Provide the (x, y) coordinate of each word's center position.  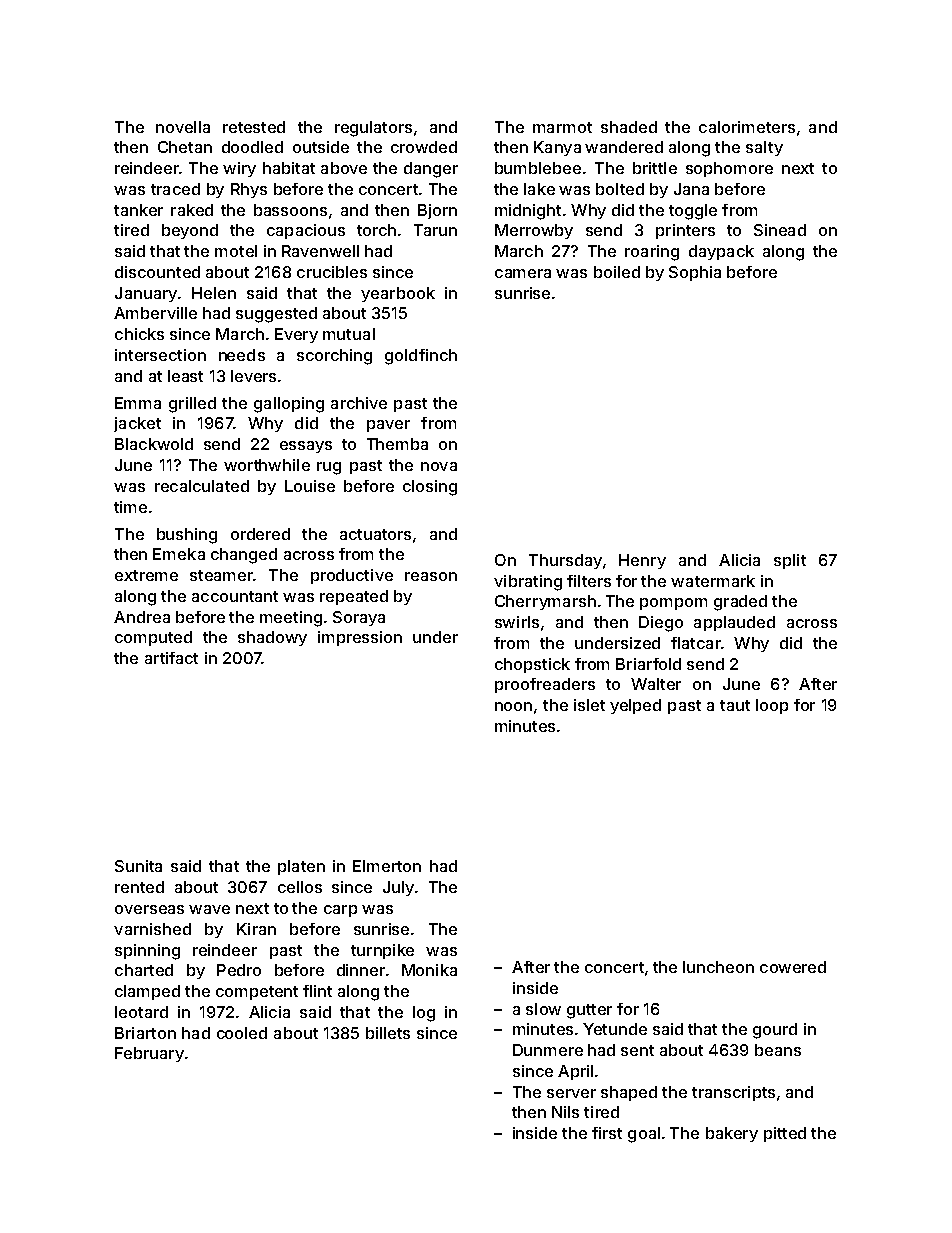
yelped (635, 706)
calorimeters (747, 127)
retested (254, 127)
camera (523, 273)
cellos (300, 887)
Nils (565, 1112)
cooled (242, 1033)
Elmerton (387, 866)
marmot (562, 127)
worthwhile (267, 465)
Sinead (780, 230)
